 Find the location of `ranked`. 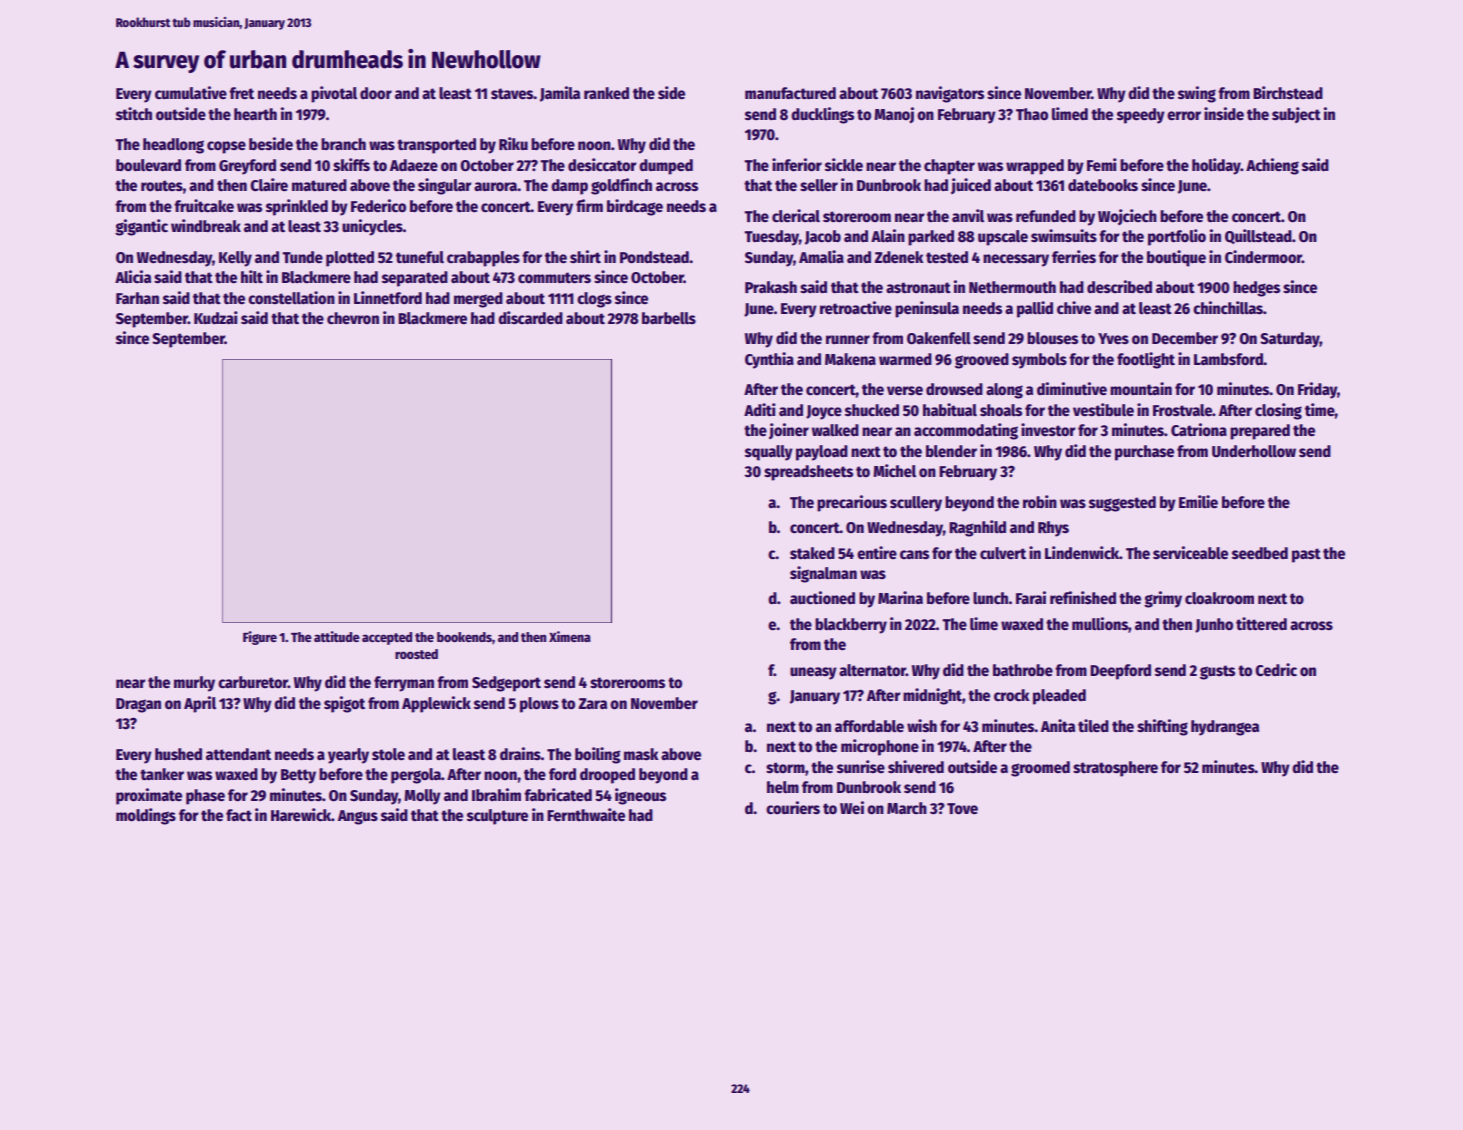

ranked is located at coordinates (606, 93).
